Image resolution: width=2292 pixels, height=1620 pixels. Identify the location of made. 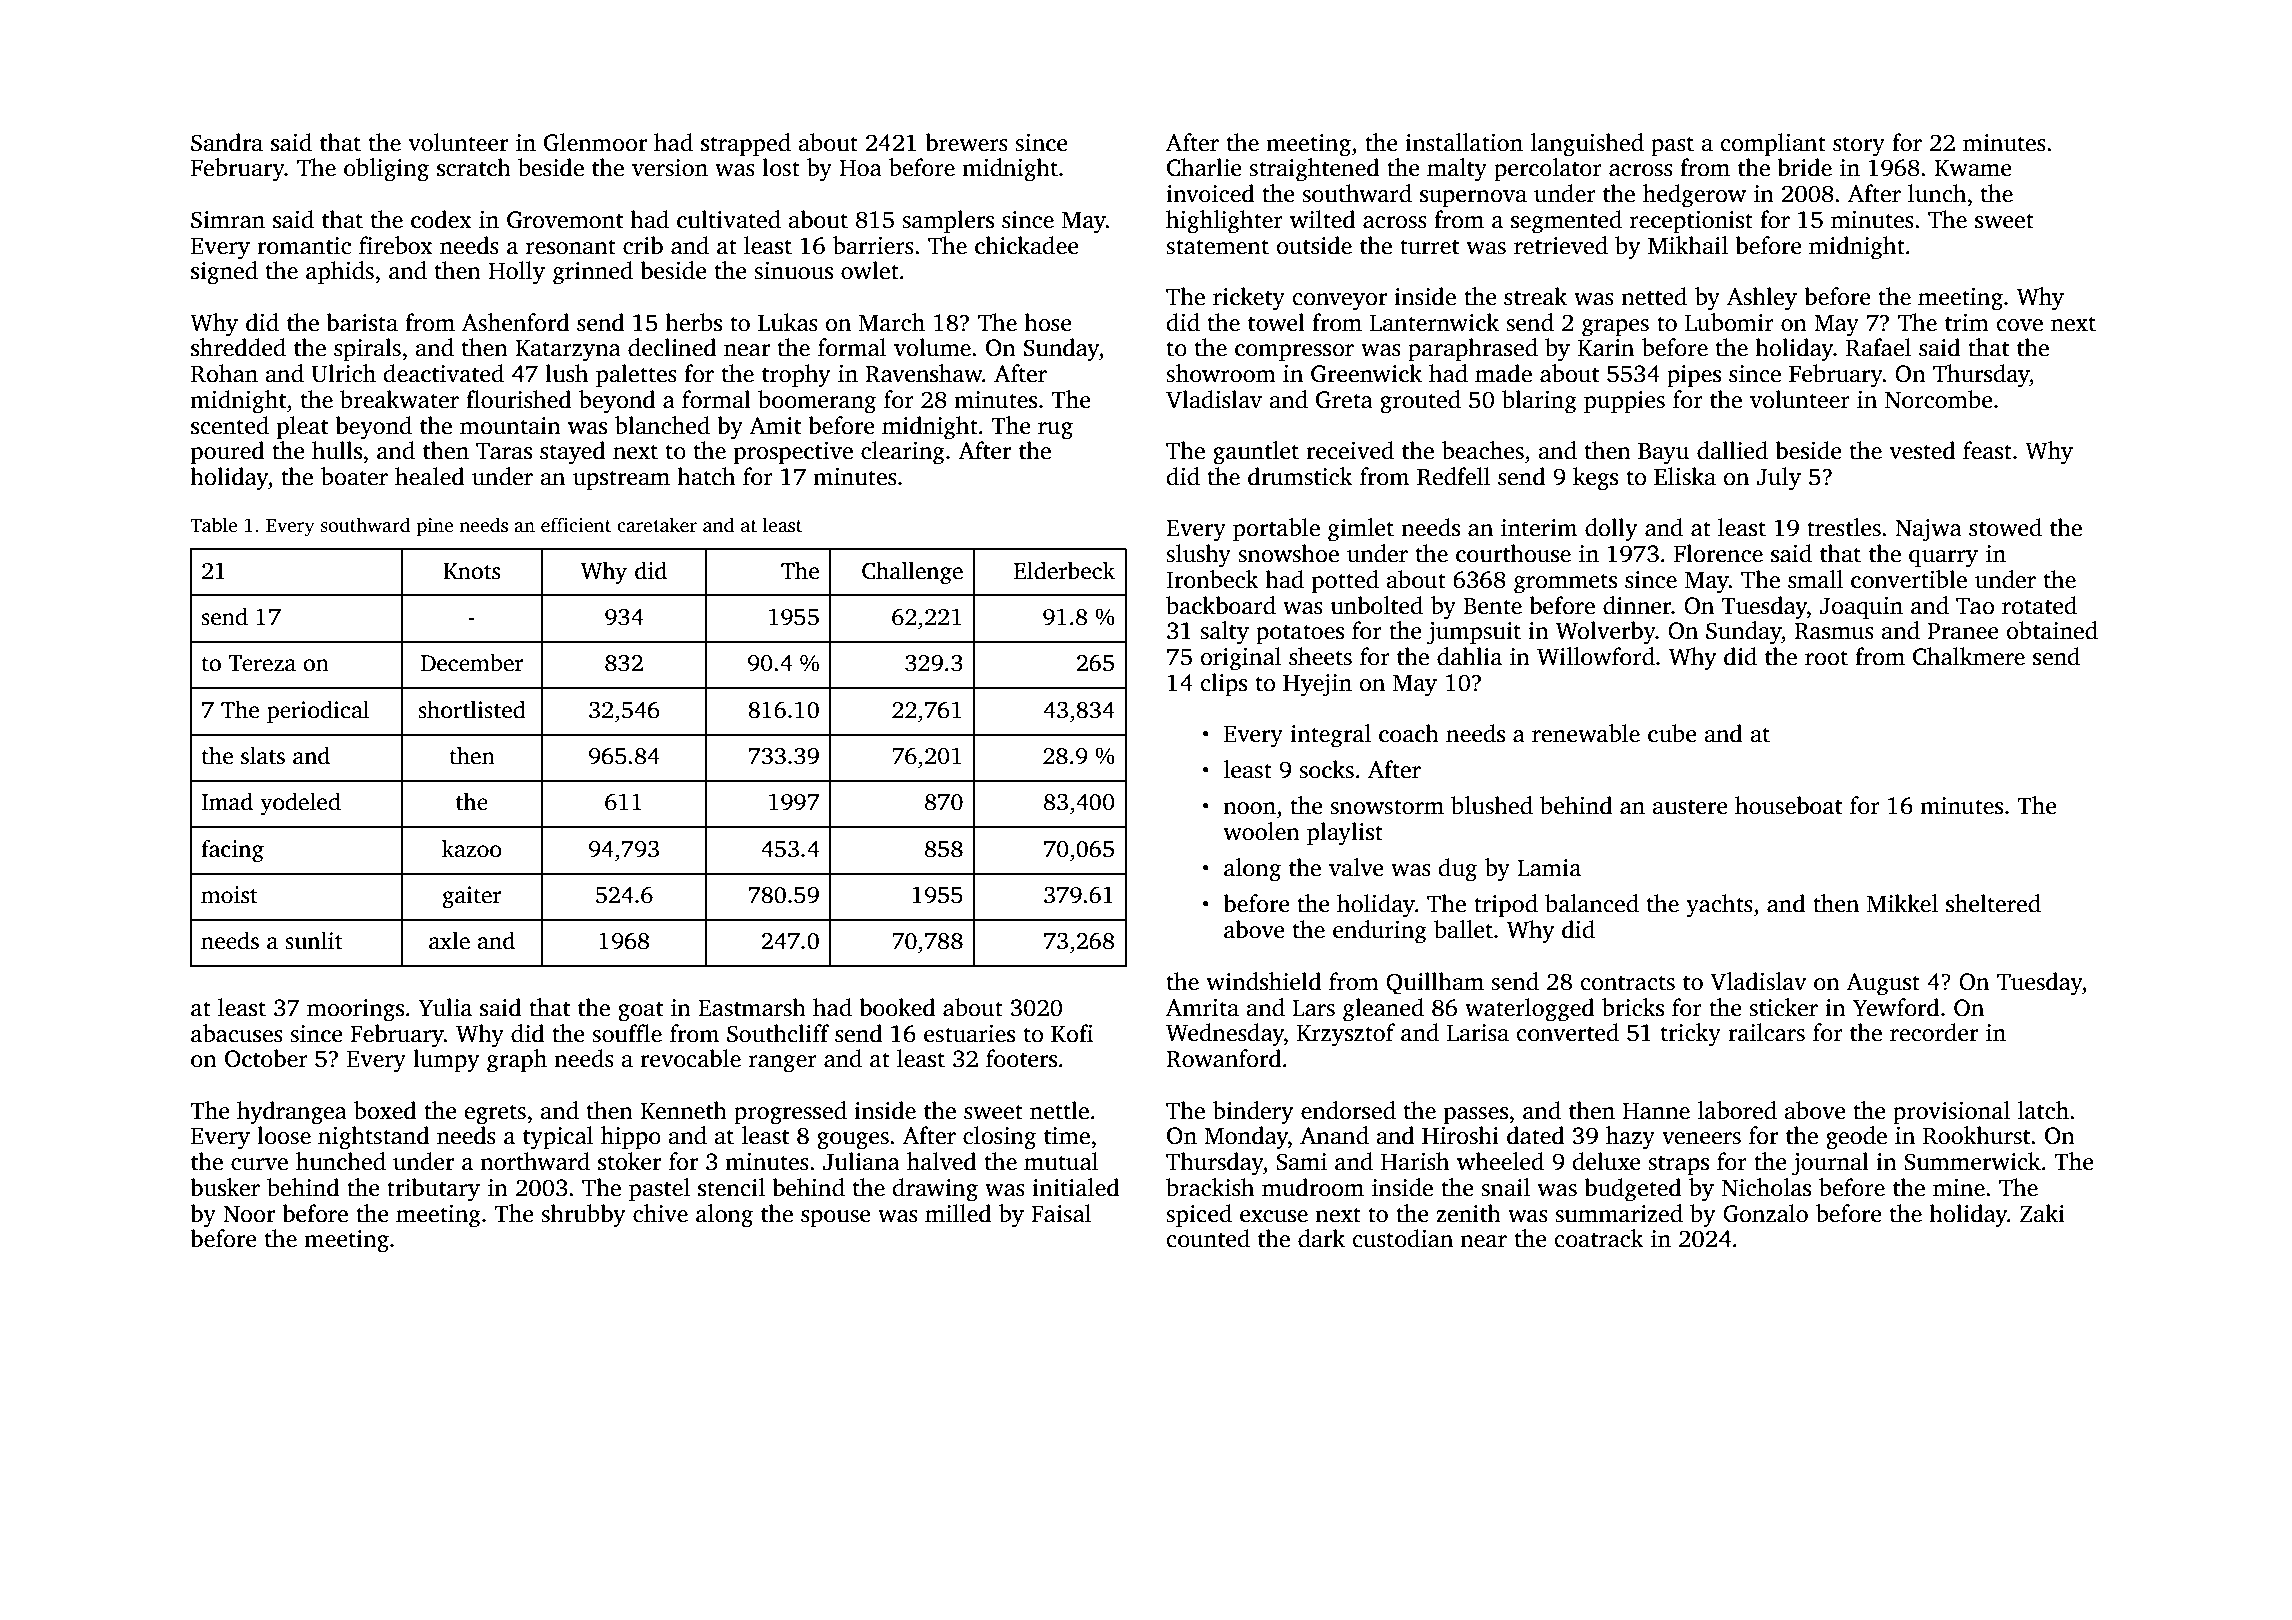
(1503, 373).
